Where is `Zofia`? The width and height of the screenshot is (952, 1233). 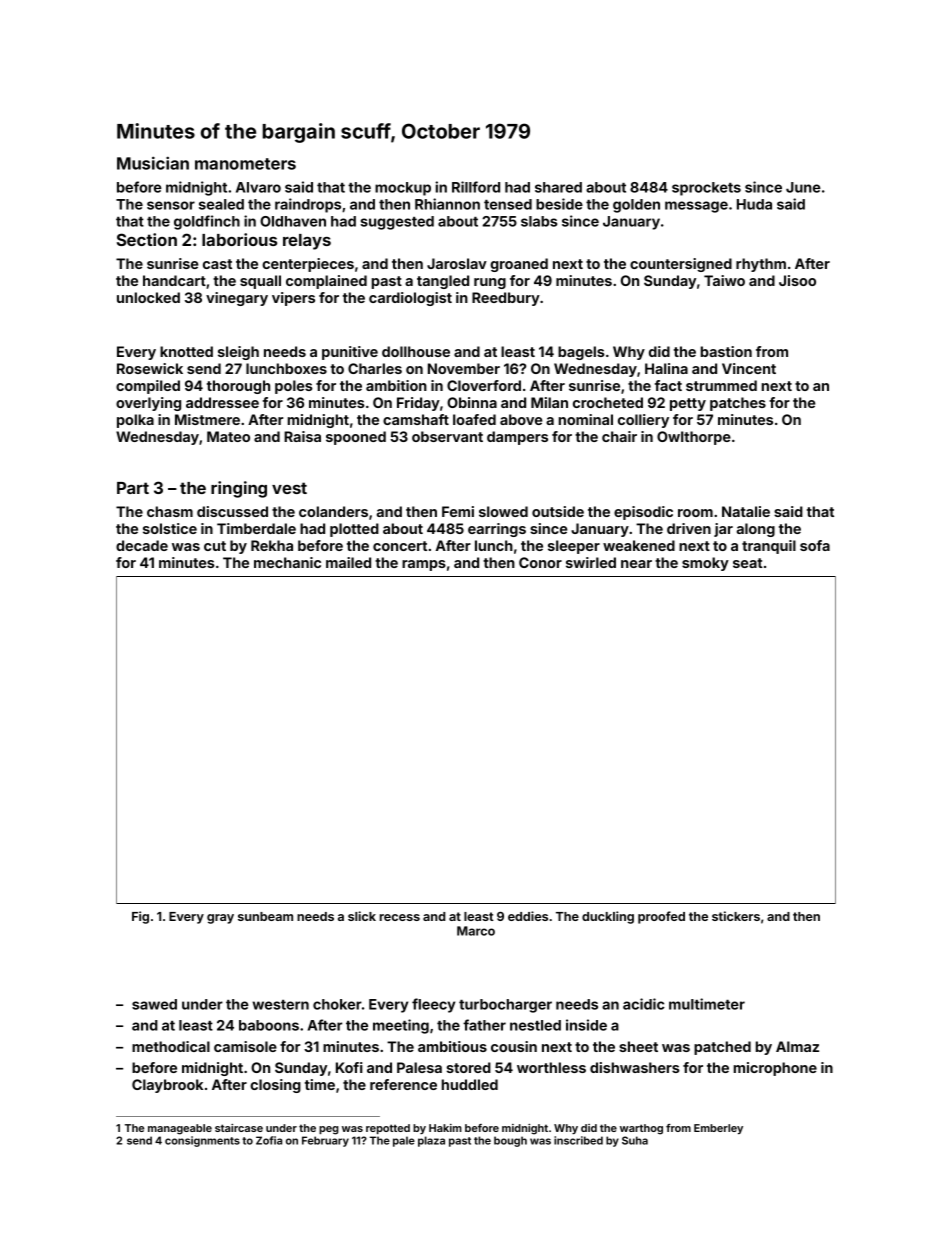
Zofia is located at coordinates (269, 1140).
